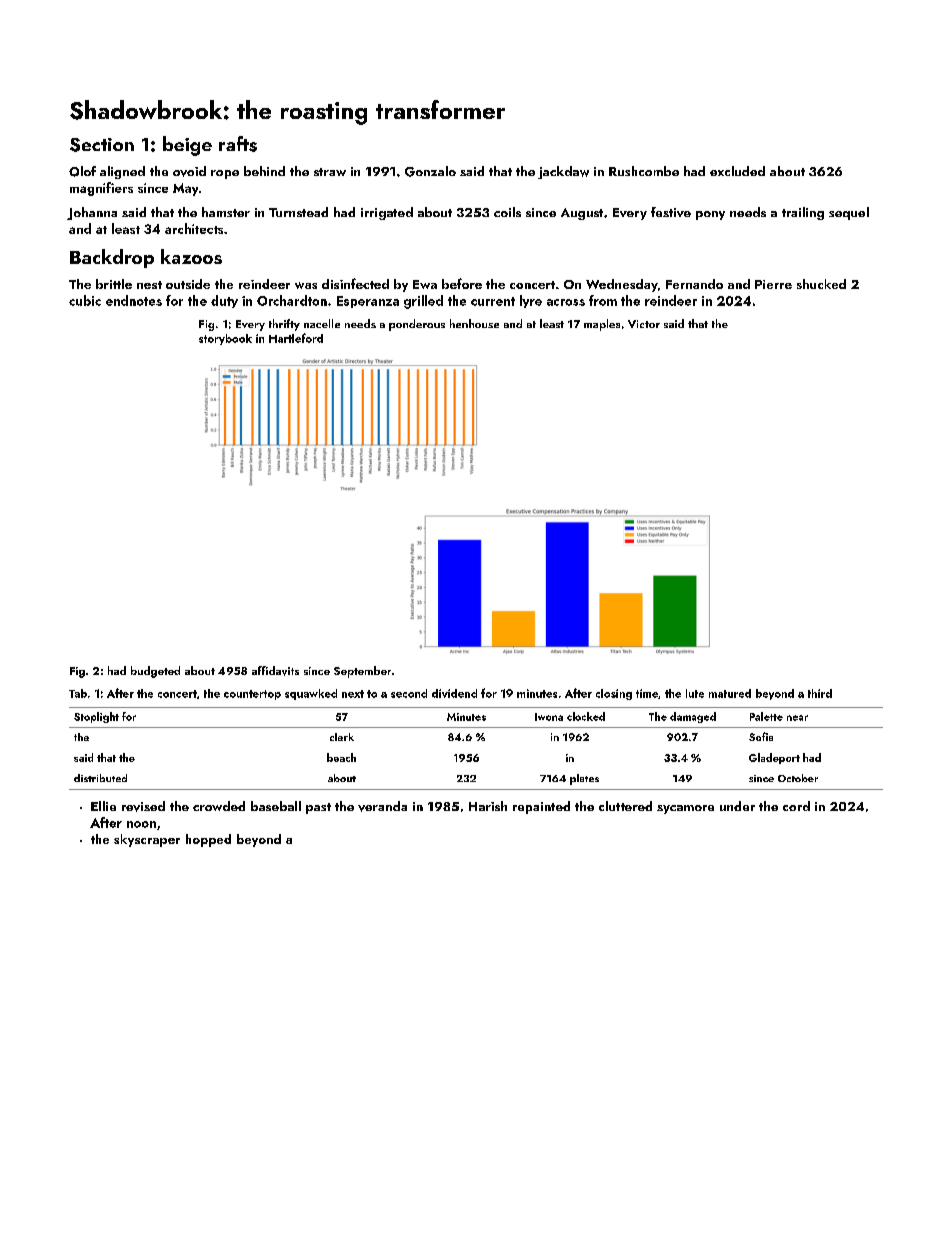 The image size is (952, 1233). What do you see at coordinates (644, 324) in the image?
I see `Victor` at bounding box center [644, 324].
